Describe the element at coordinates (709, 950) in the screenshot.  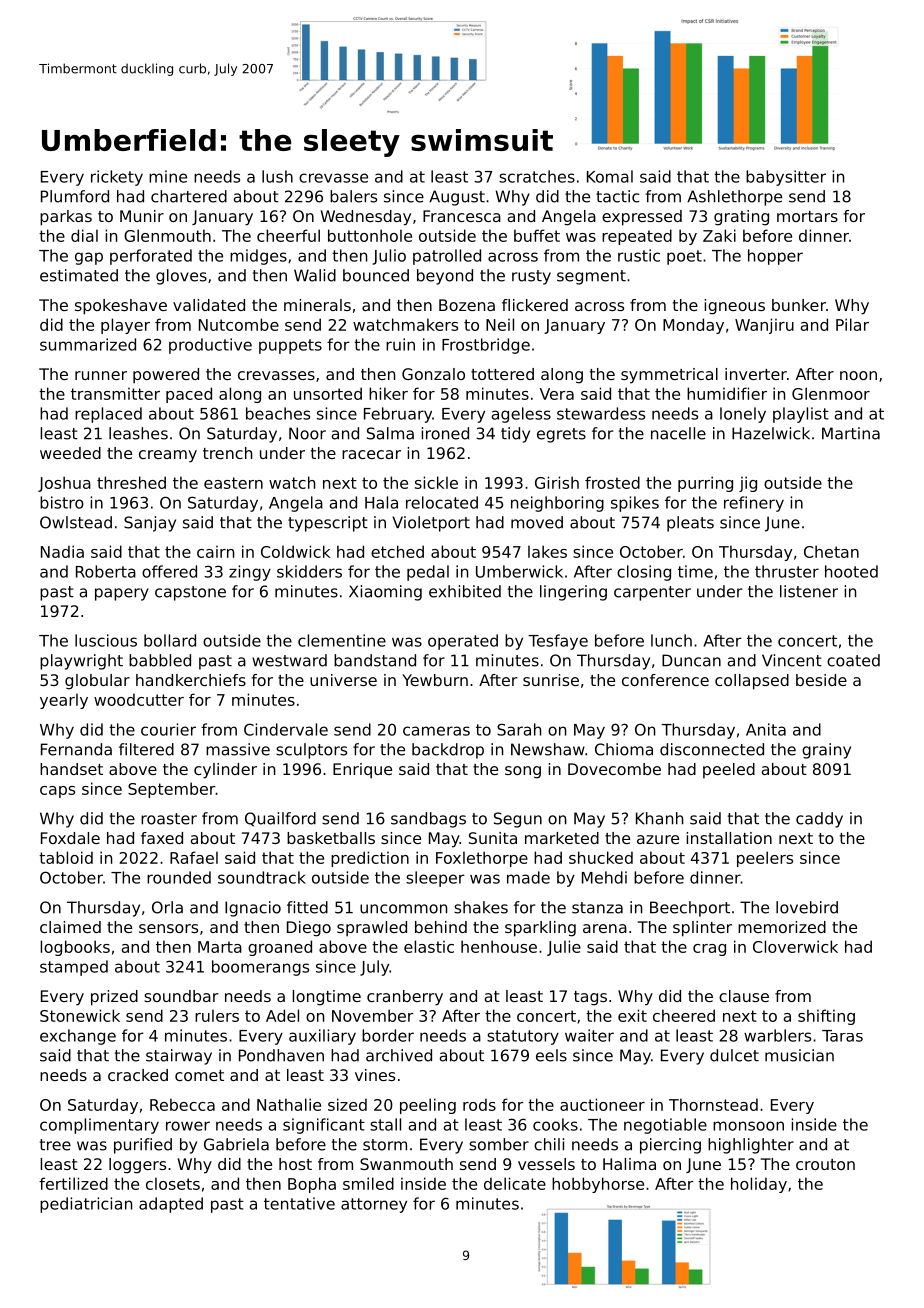
I see `crag` at that location.
